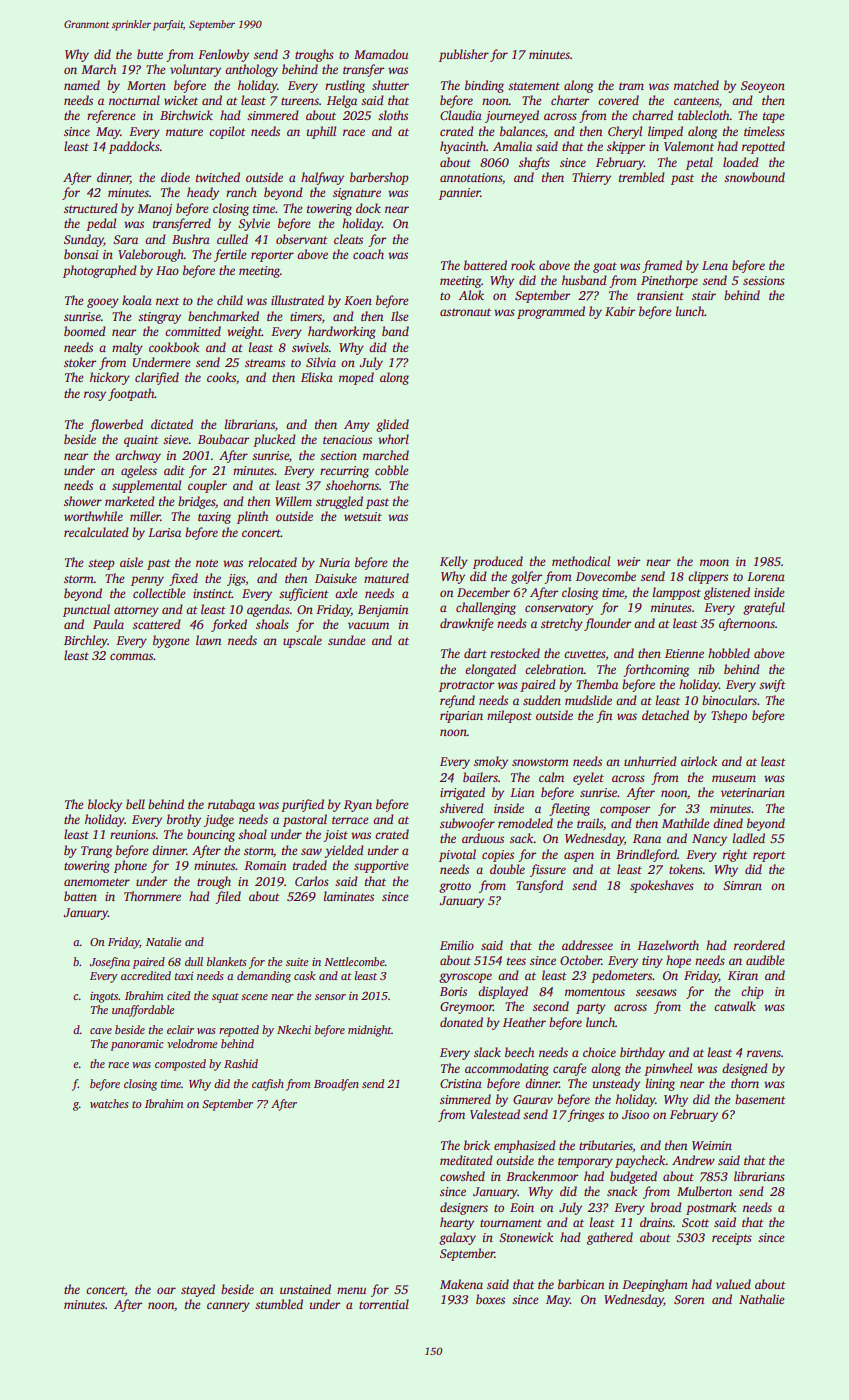  I want to click on mudslide, so click(588, 700).
